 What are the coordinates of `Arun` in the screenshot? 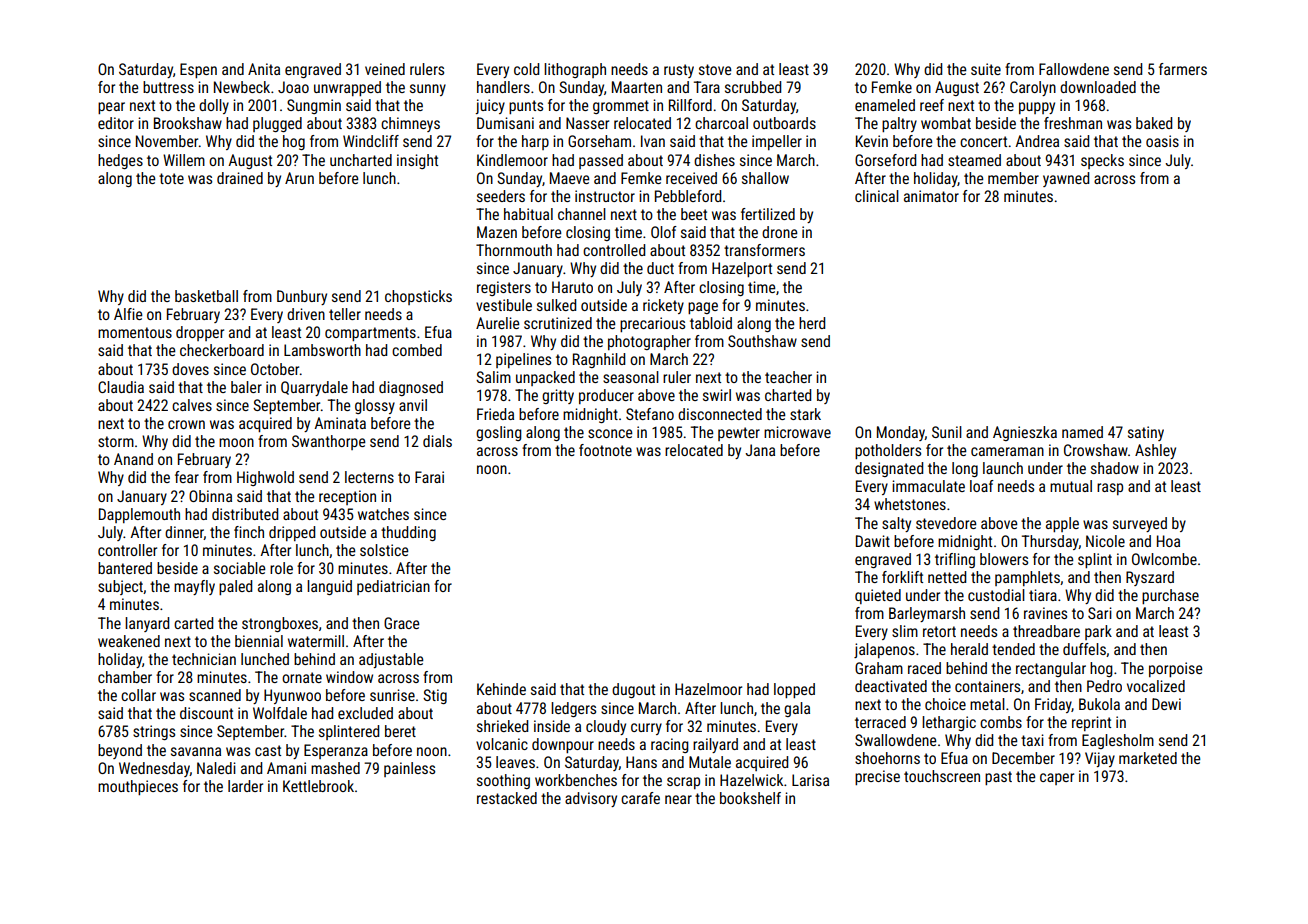 It's located at (299, 178).
